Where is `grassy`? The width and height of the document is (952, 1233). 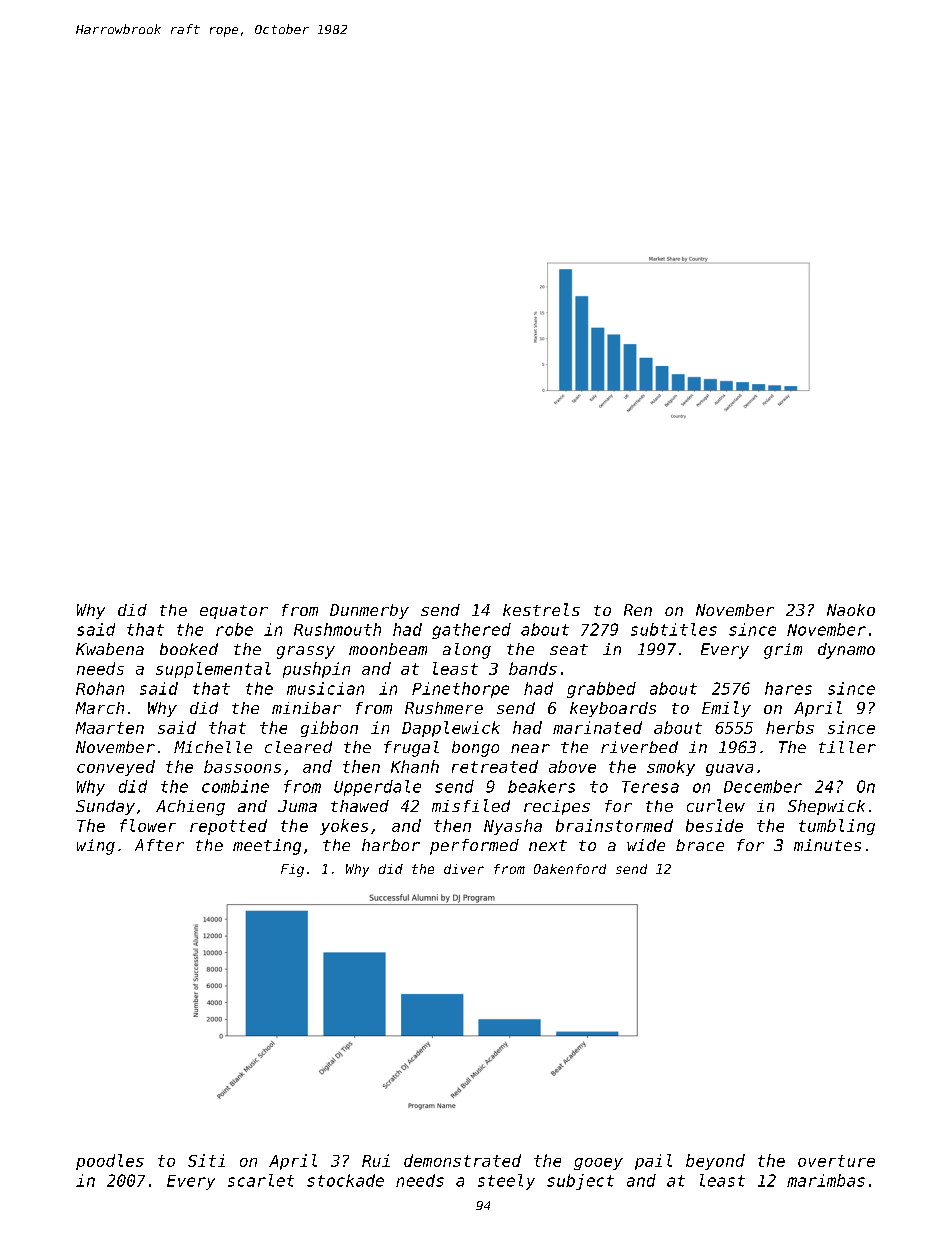 grassy is located at coordinates (306, 652).
